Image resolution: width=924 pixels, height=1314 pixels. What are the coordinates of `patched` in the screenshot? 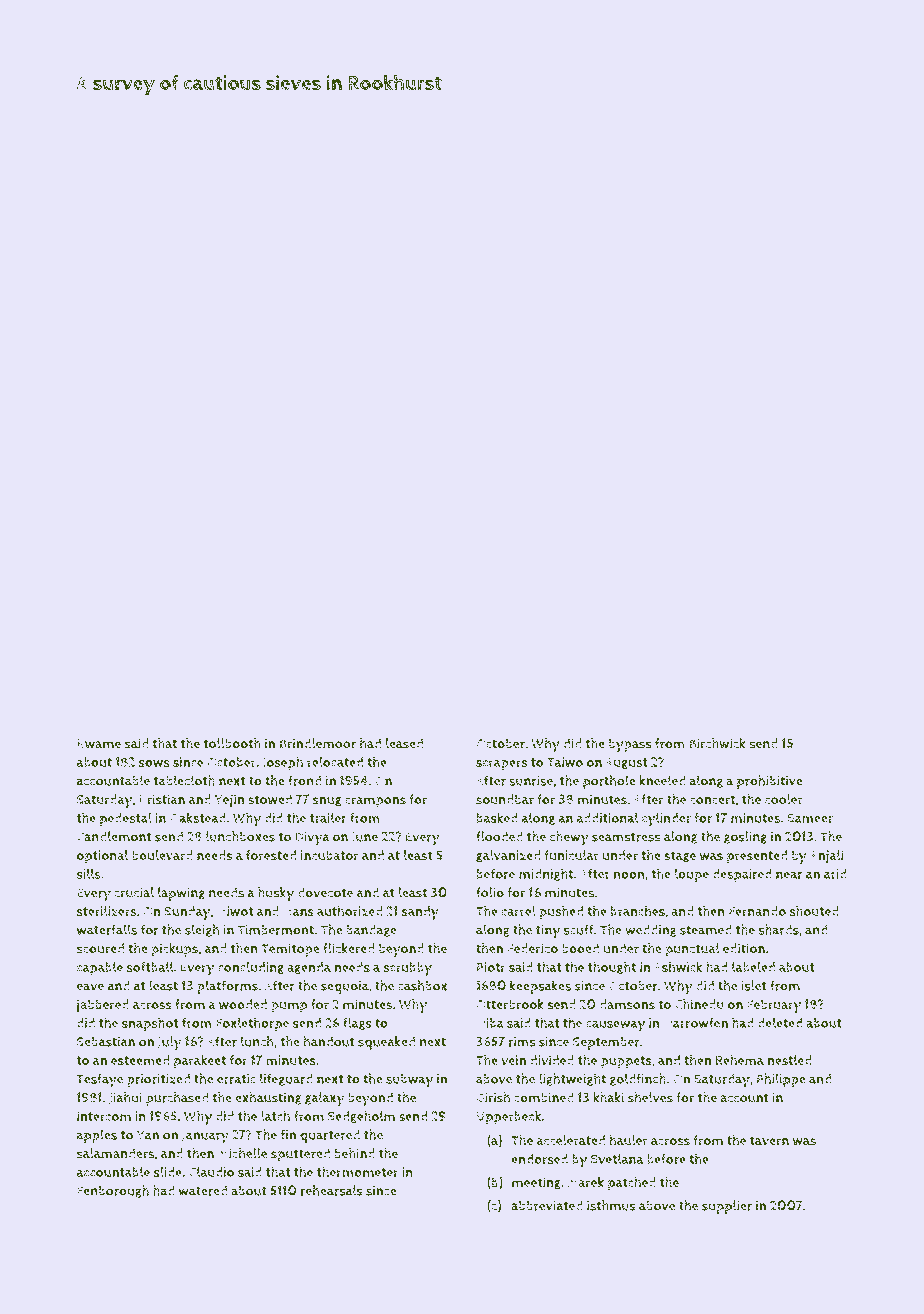 It's located at (632, 1184).
